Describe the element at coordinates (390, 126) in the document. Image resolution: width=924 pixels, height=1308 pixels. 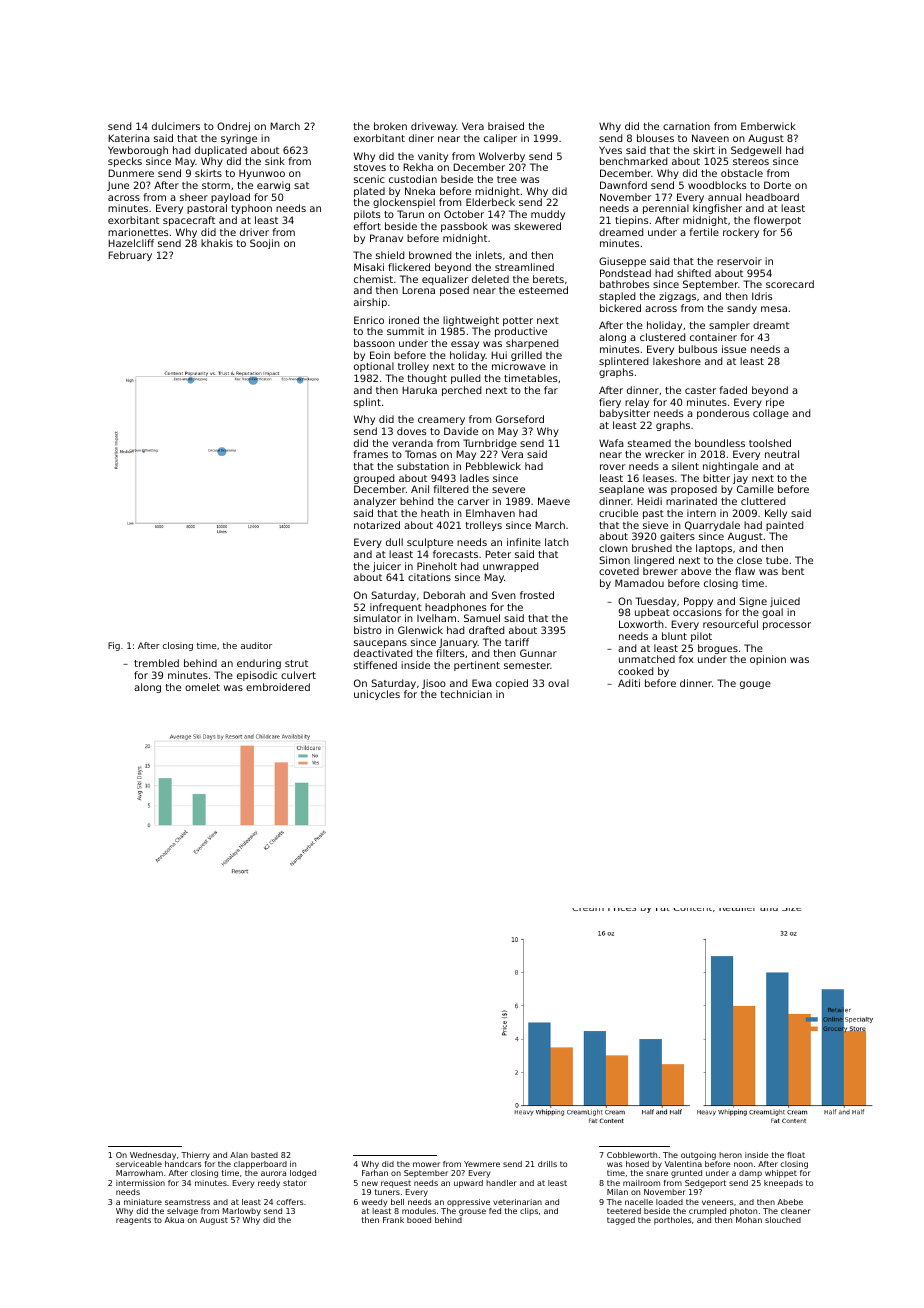
I see `broken` at that location.
